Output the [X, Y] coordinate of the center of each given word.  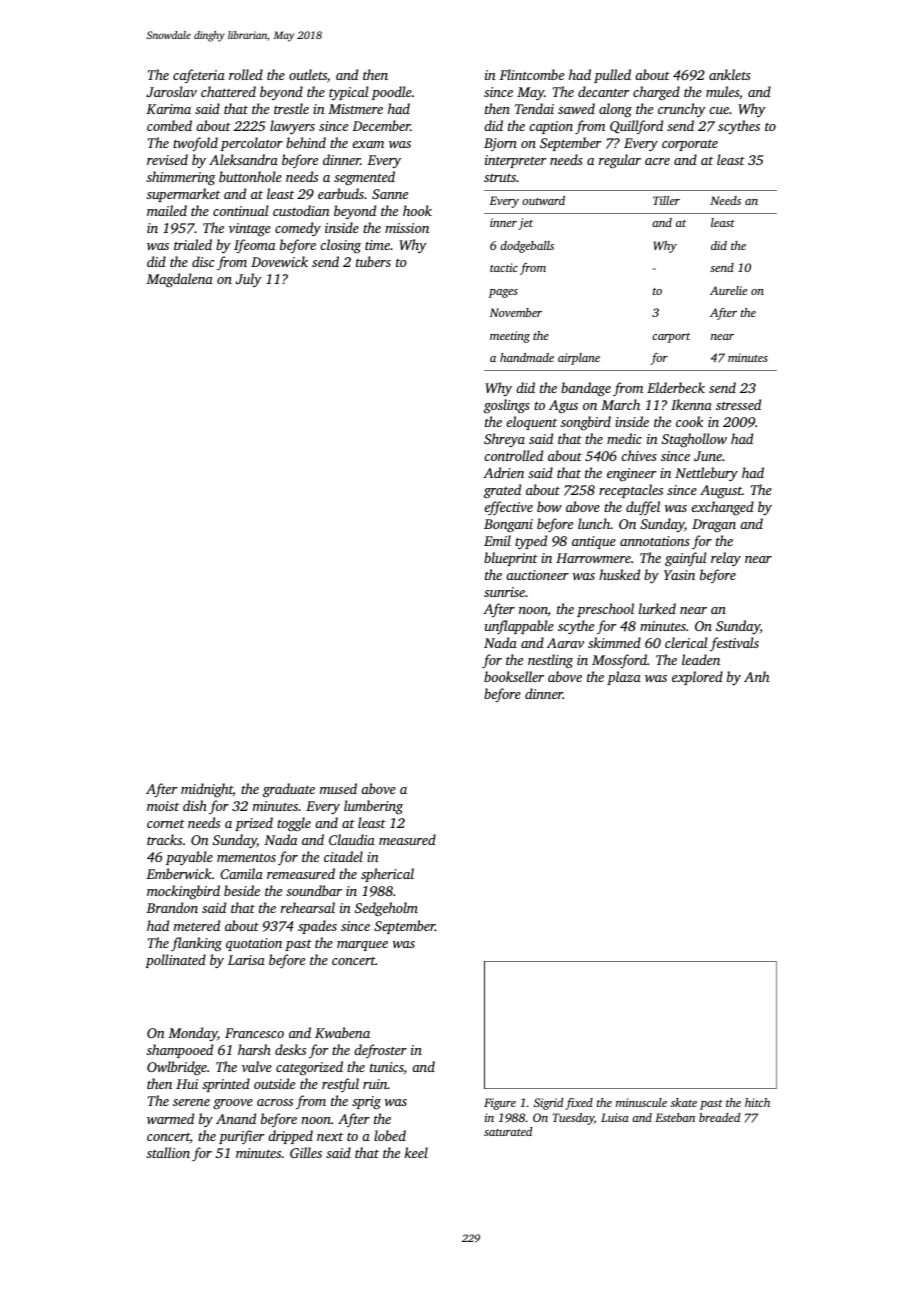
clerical [686, 642]
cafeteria [199, 76]
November [516, 312]
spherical [387, 875]
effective [508, 508]
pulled [612, 76]
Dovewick [279, 261]
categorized [309, 1068]
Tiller [666, 200]
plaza [624, 678]
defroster [380, 1051]
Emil [497, 540]
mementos [246, 858]
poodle [391, 93]
